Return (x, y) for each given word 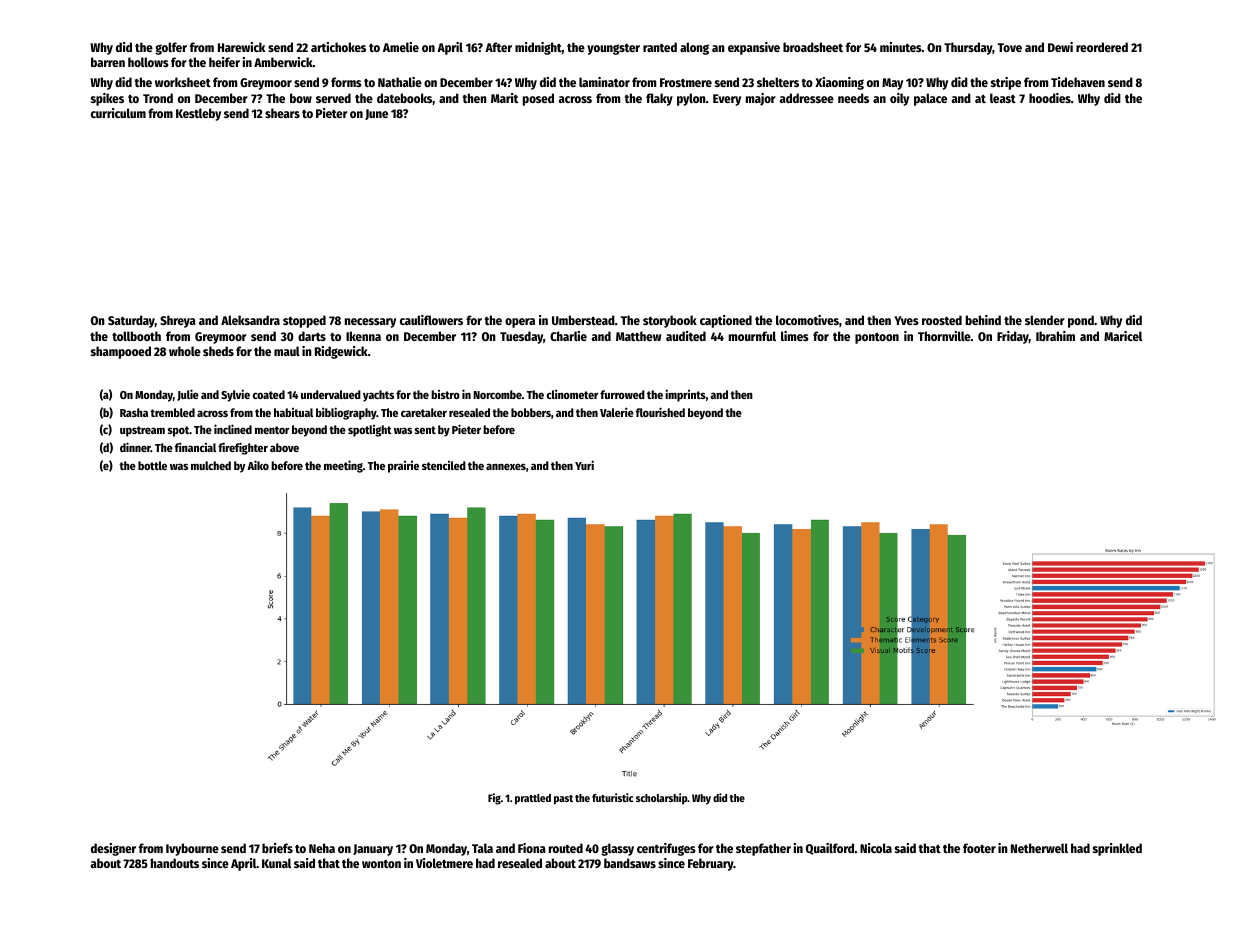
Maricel (1123, 336)
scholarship (662, 799)
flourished (660, 412)
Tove (1010, 47)
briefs (277, 848)
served (333, 98)
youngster (613, 49)
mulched (211, 465)
